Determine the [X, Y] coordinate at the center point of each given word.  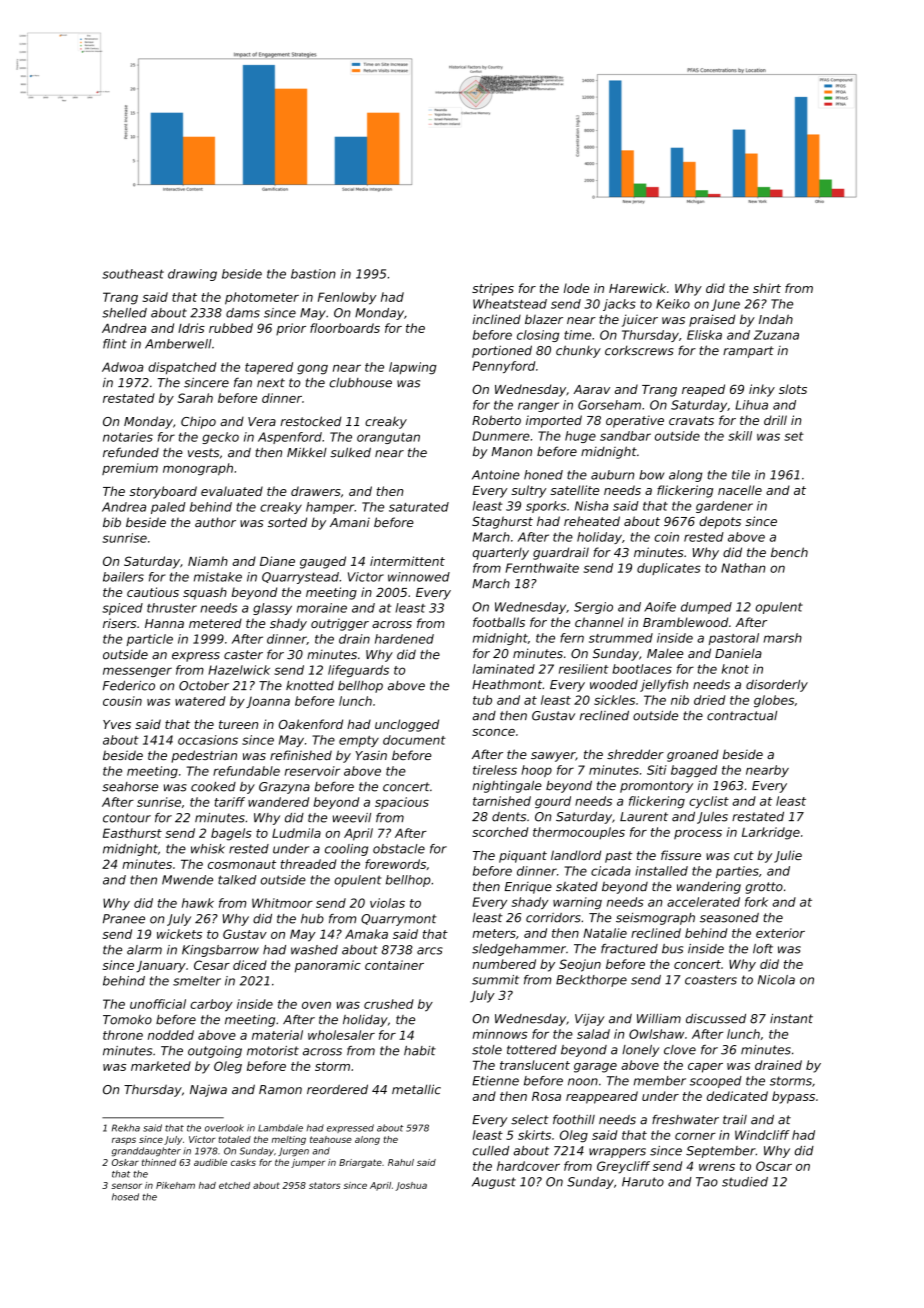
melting [289, 1140]
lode [576, 288]
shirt [767, 288]
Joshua [411, 1186]
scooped [716, 1082]
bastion [313, 274]
